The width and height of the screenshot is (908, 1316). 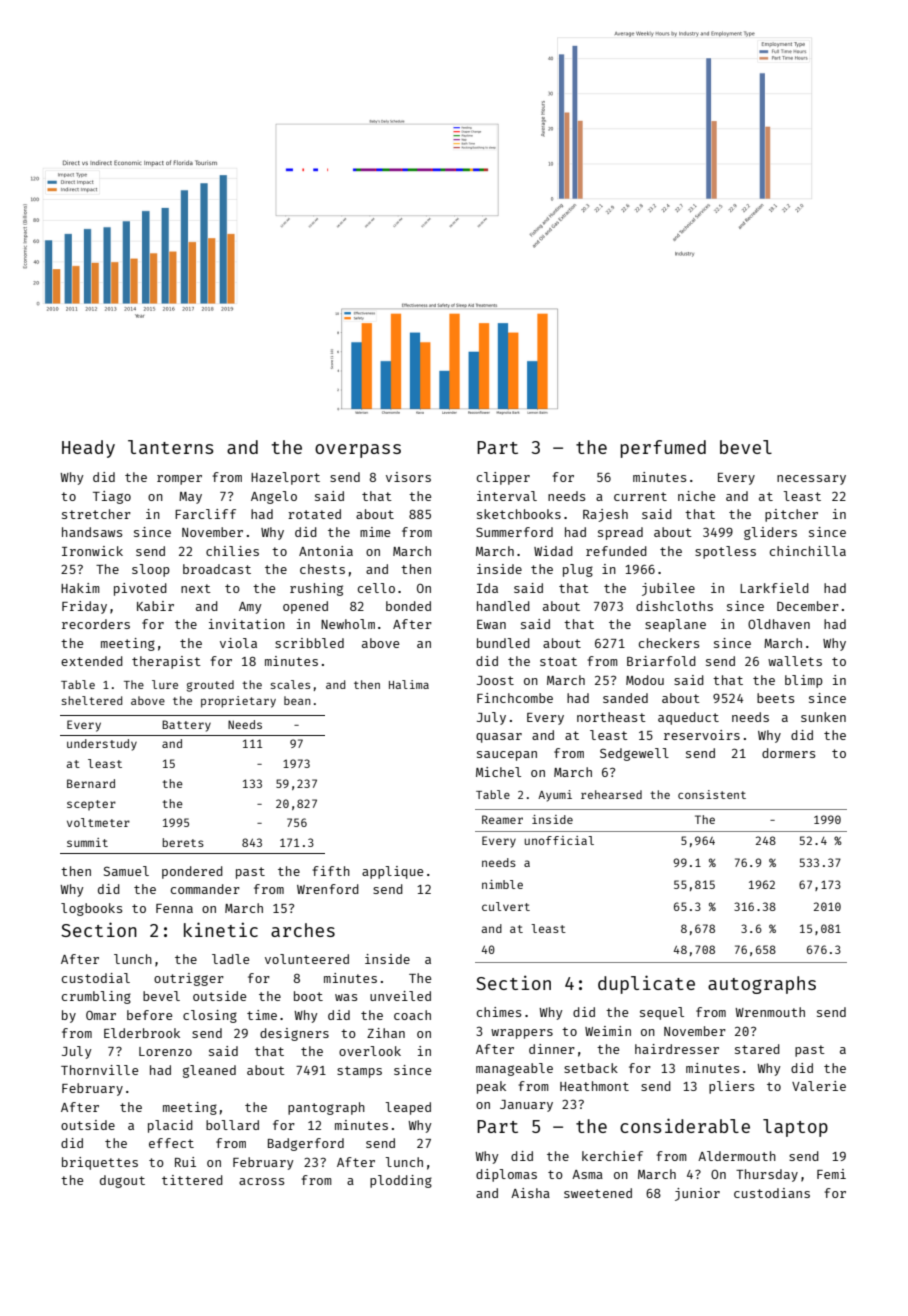 What do you see at coordinates (712, 794) in the screenshot?
I see `consistent` at bounding box center [712, 794].
